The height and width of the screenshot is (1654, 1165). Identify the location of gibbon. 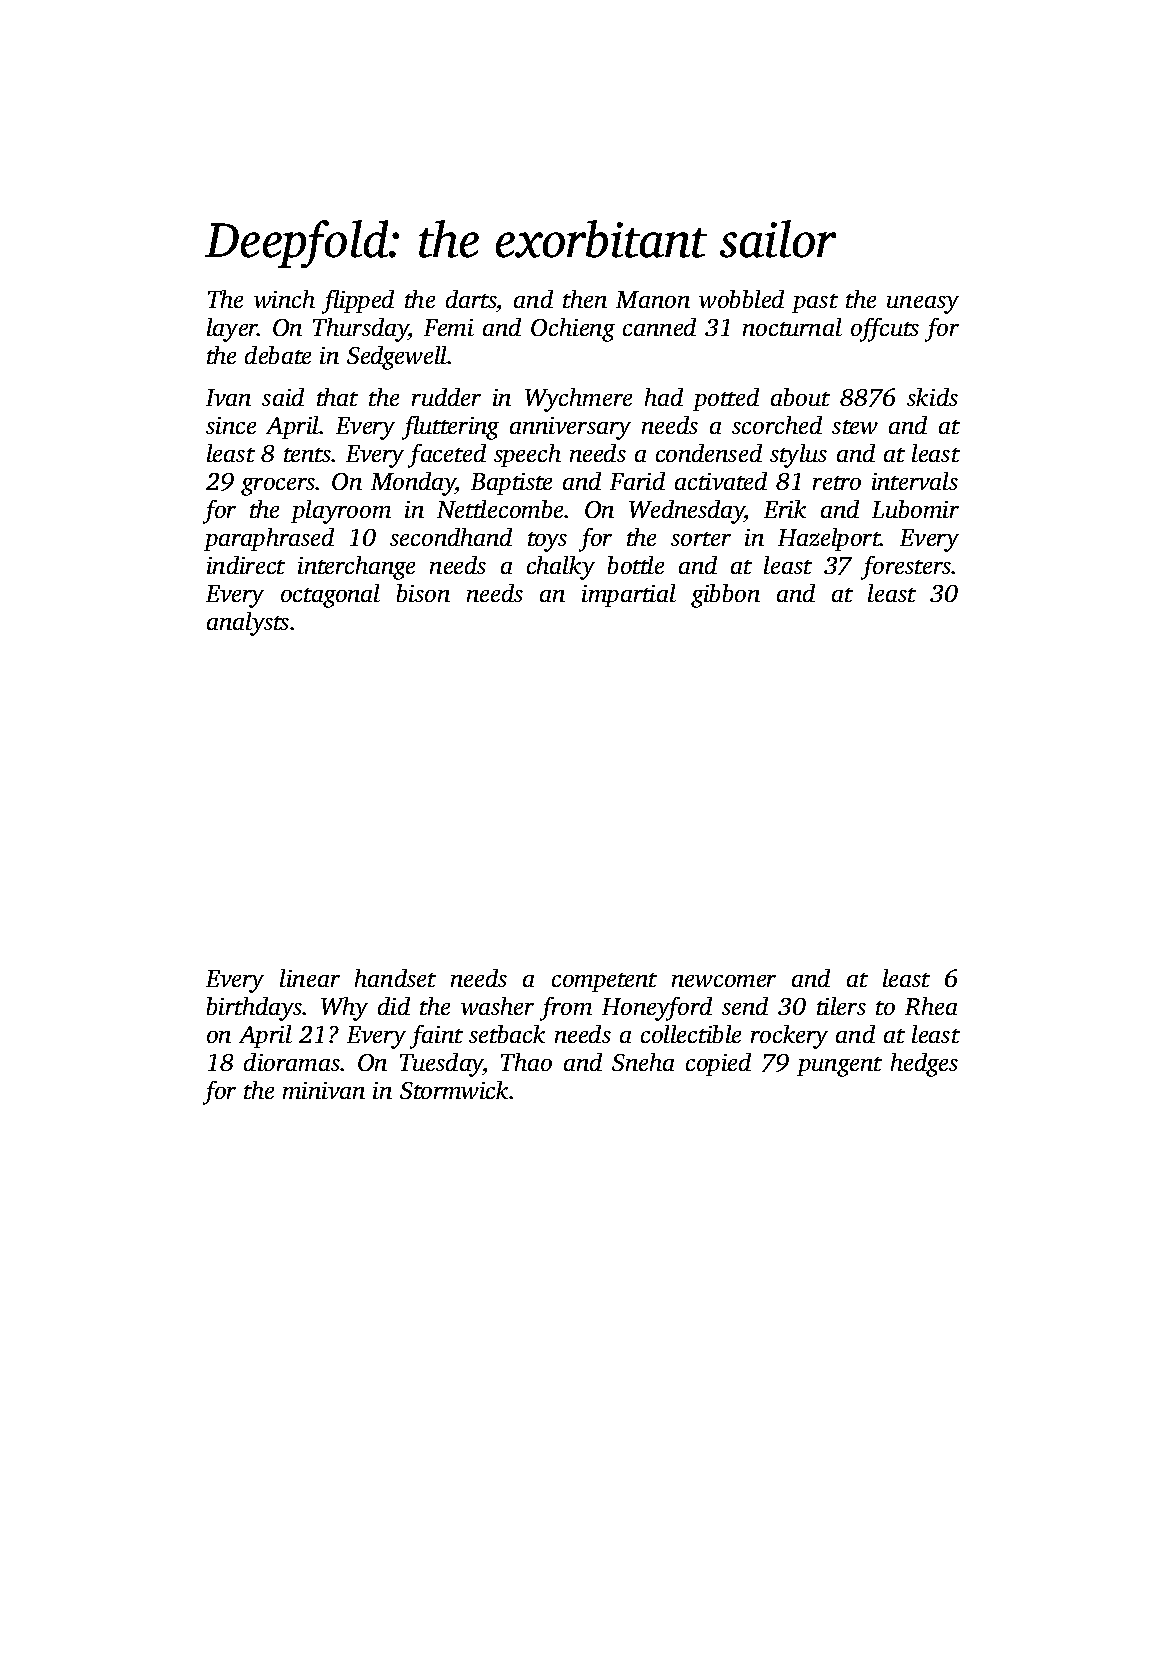
(725, 596).
